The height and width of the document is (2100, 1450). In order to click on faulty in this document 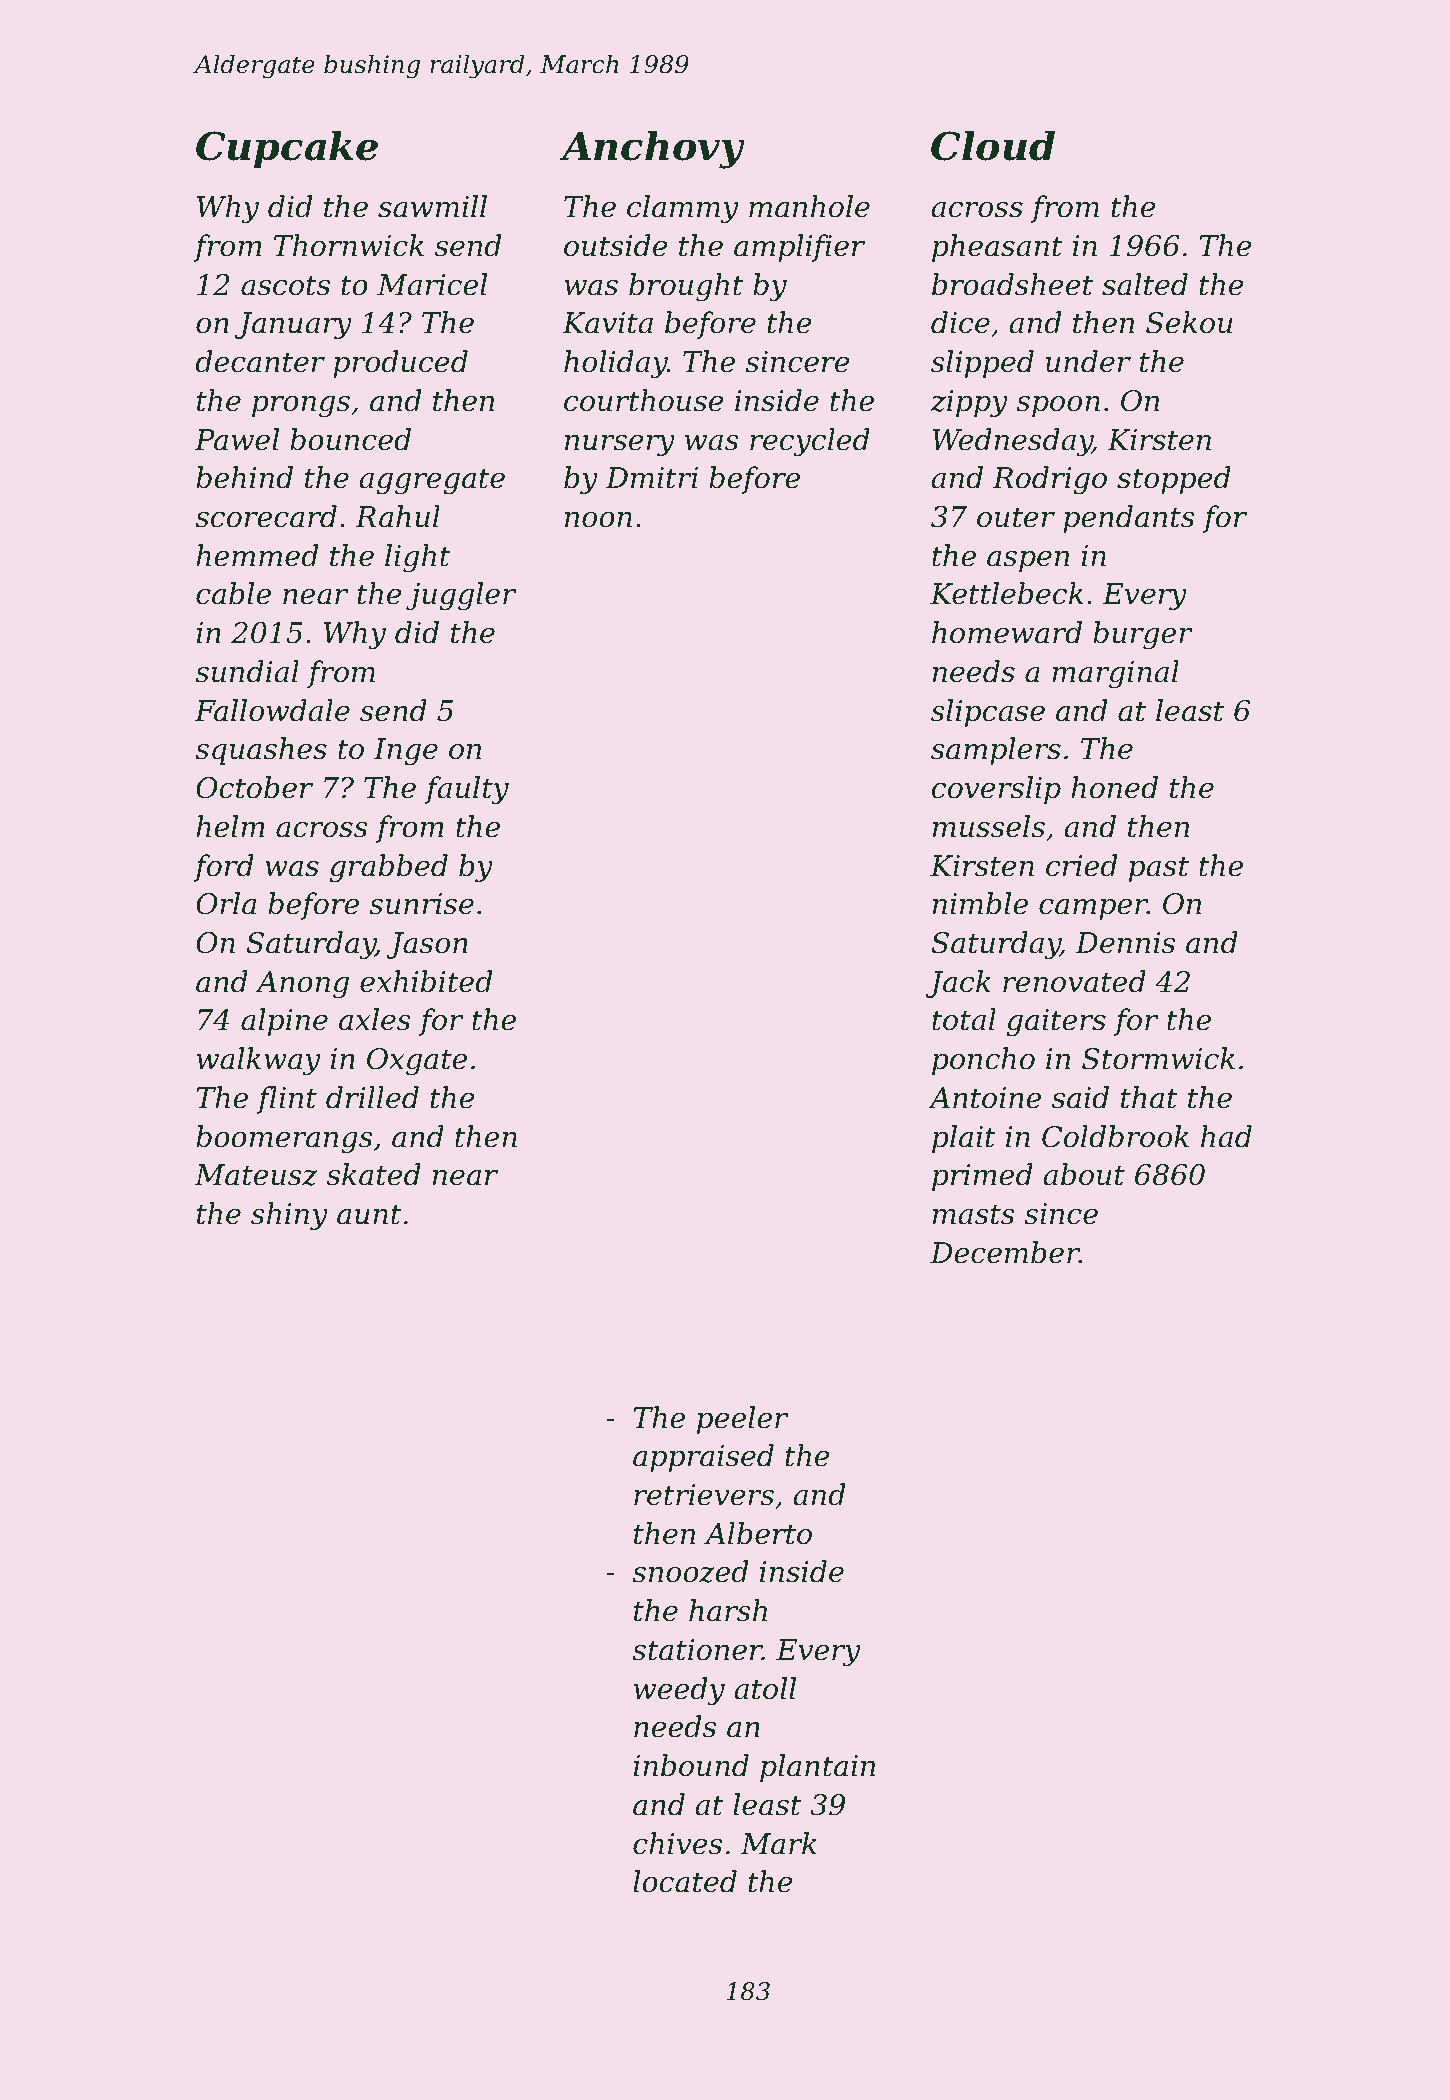, I will do `click(466, 790)`.
